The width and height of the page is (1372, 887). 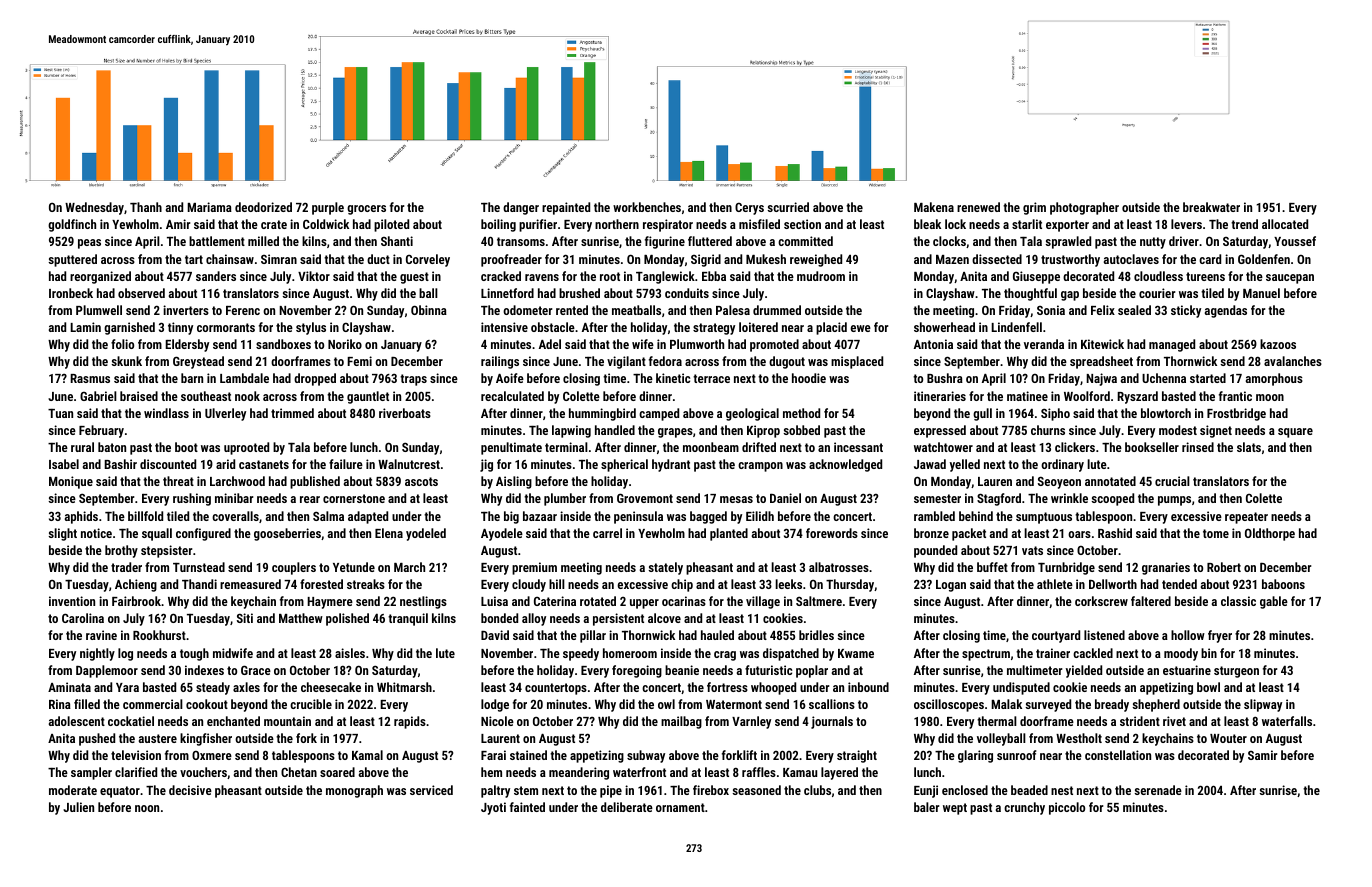 What do you see at coordinates (1211, 207) in the page?
I see `breakwater` at bounding box center [1211, 207].
